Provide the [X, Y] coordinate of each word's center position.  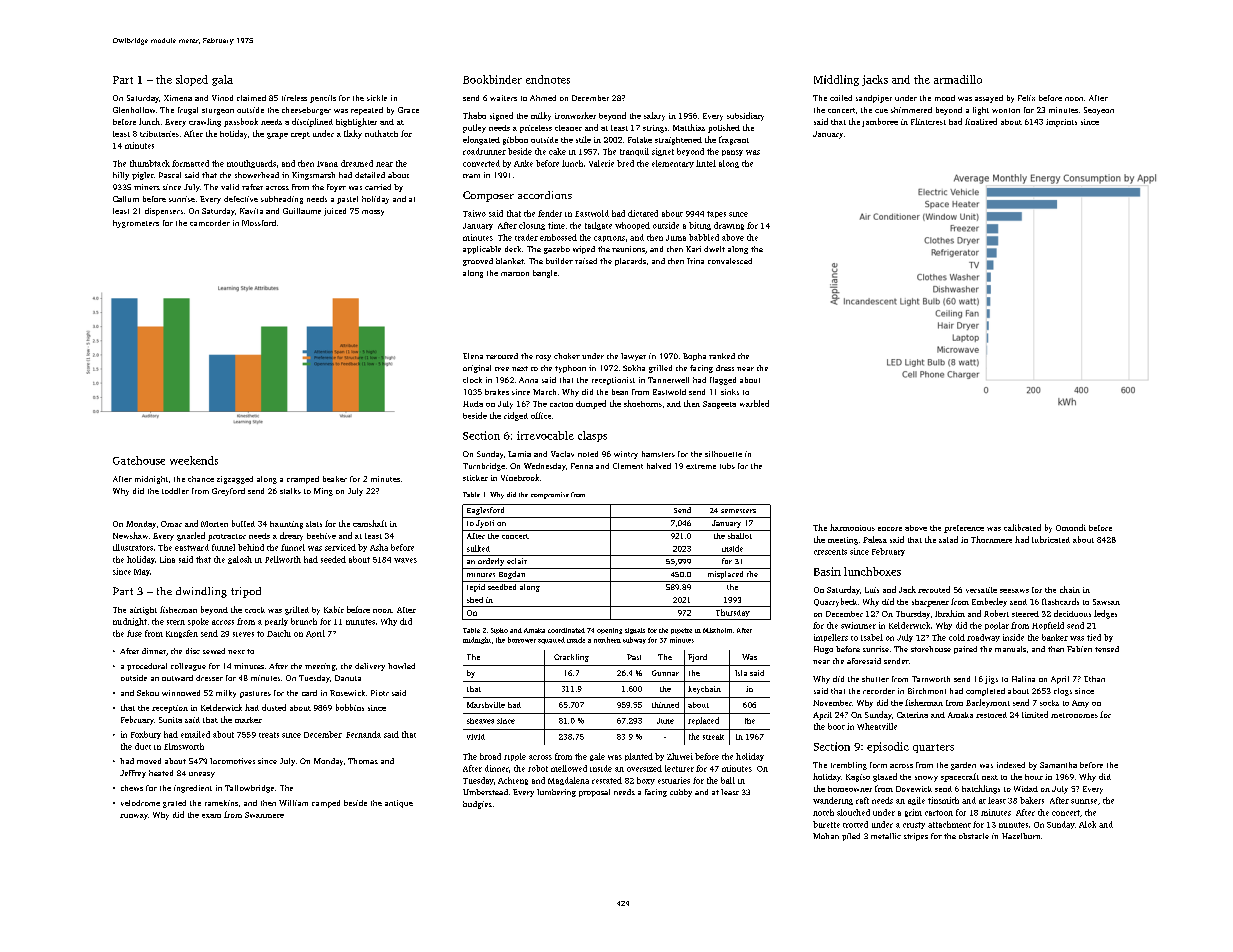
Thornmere [991, 539]
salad [948, 539]
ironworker [575, 115]
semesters [738, 511]
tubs [727, 466]
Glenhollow [134, 110]
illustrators [133, 547]
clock [472, 380]
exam [211, 816]
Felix [1026, 98]
